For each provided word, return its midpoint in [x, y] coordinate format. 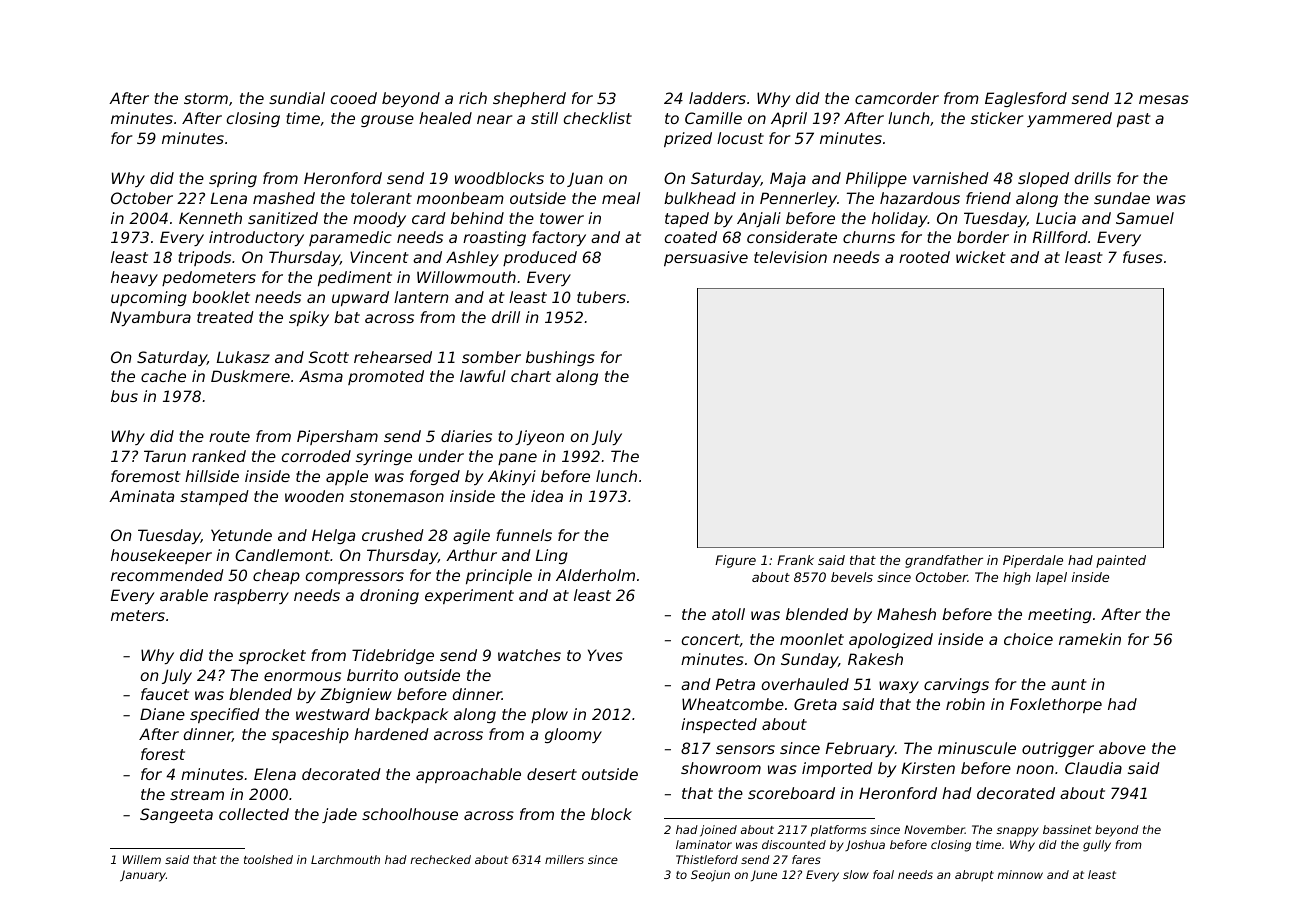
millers [564, 859]
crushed [393, 535]
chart [531, 376]
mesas [1164, 99]
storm [206, 98]
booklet [221, 297]
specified [225, 715]
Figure [735, 561]
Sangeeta [176, 815]
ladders [717, 98]
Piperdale [1033, 561]
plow [549, 715]
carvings [956, 685]
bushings [560, 358]
